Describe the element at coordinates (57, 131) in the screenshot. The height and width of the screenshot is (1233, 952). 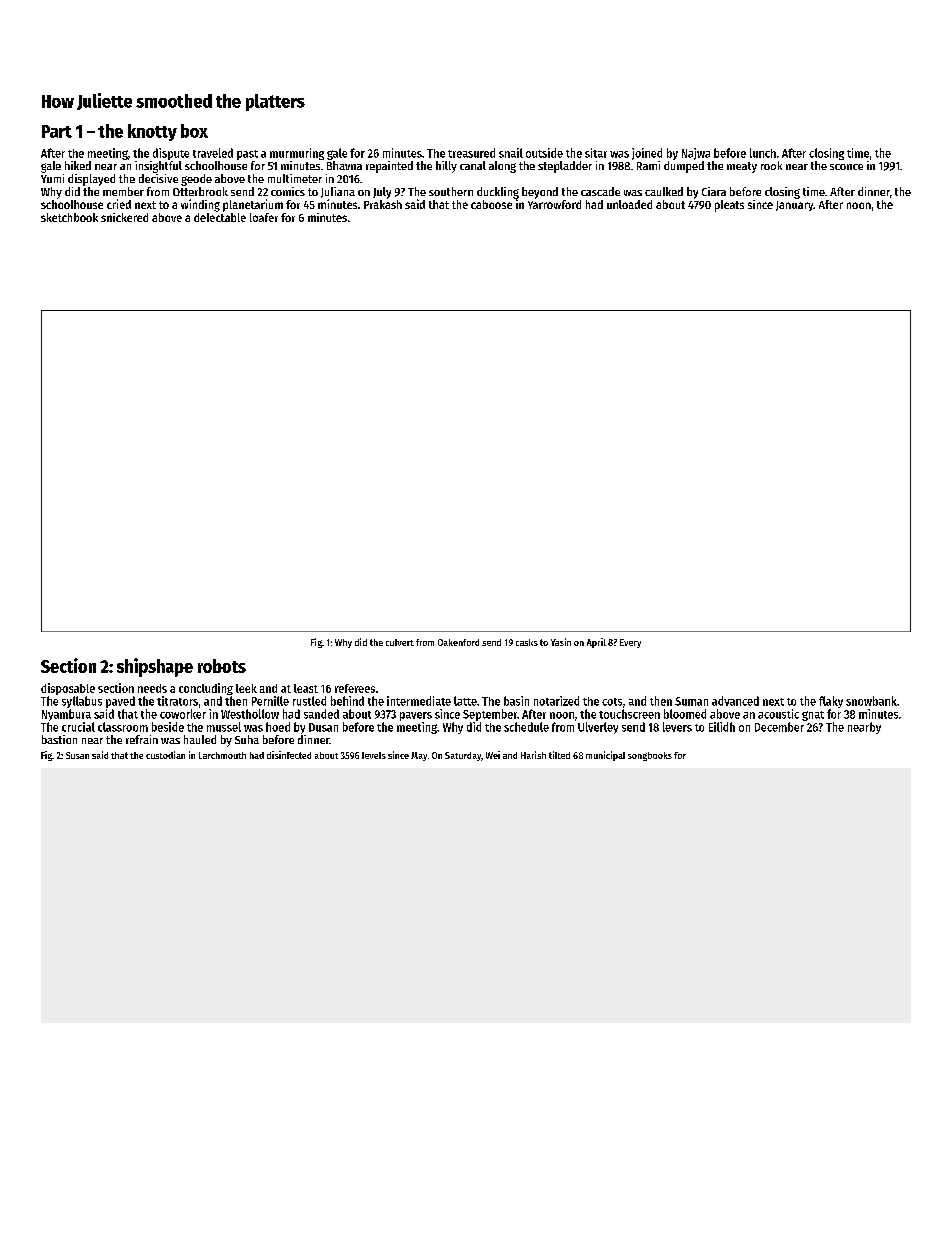
I see `Part` at that location.
